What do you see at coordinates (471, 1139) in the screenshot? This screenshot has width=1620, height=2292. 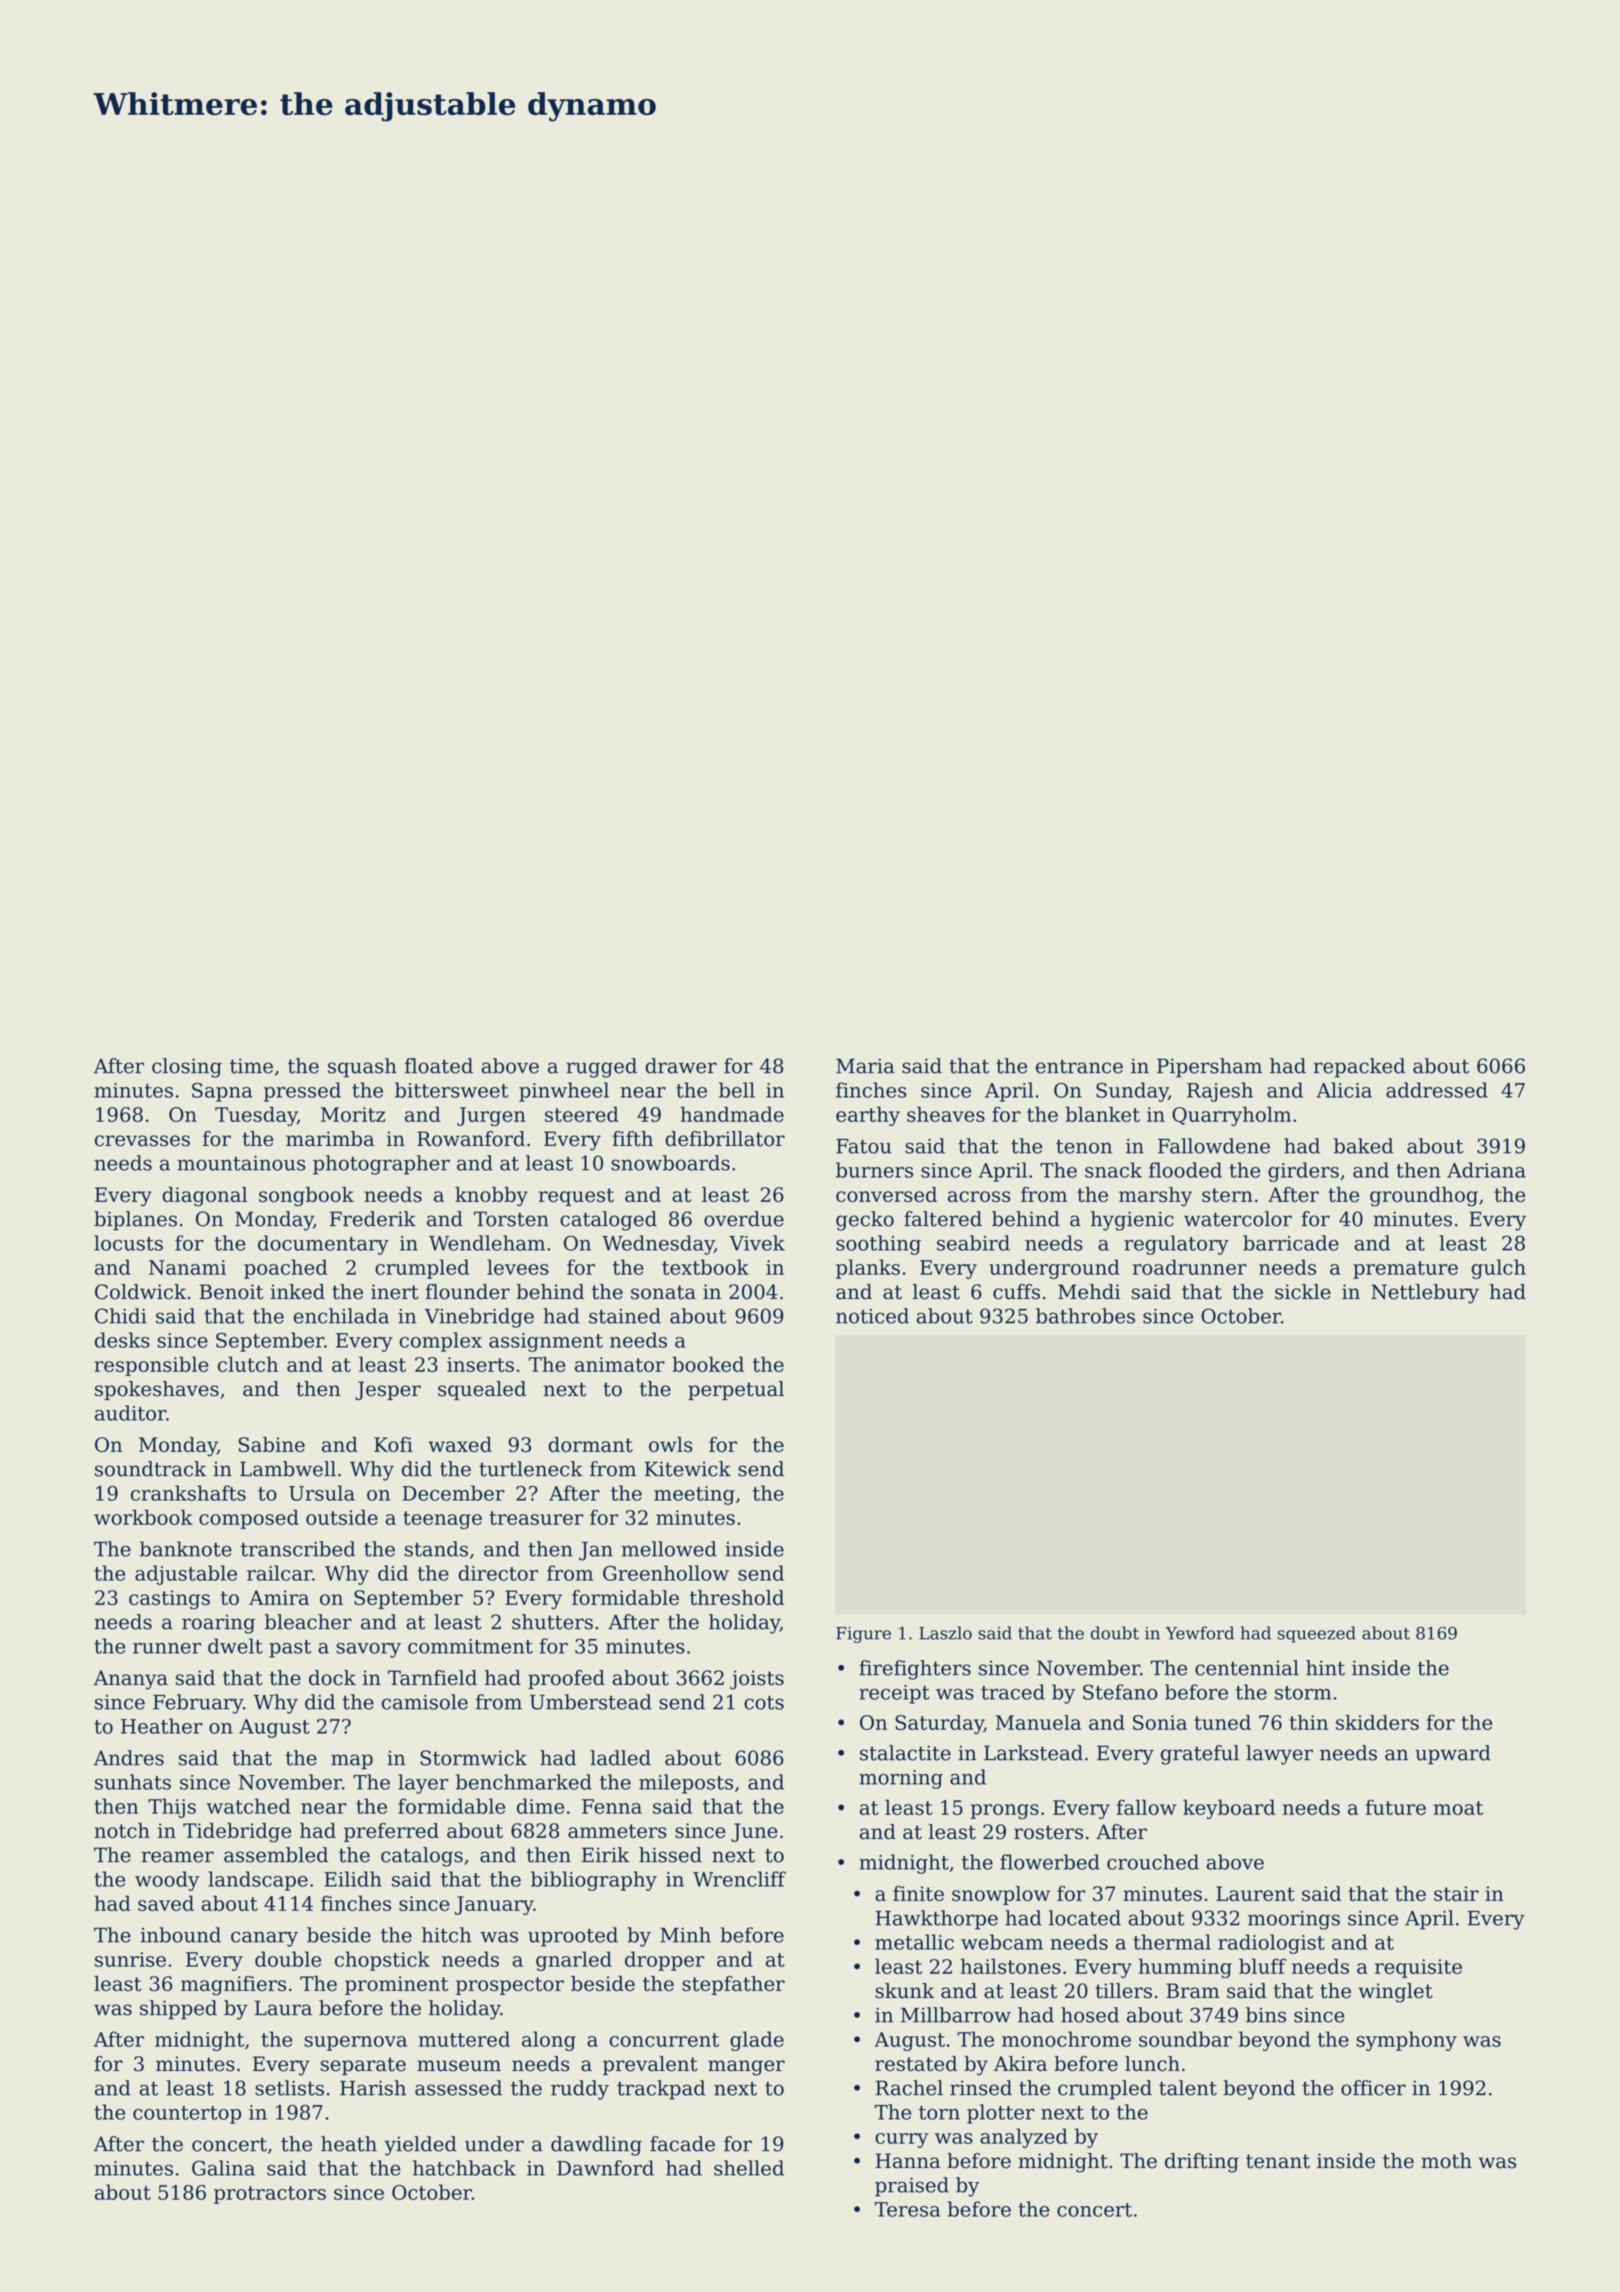 I see `Rowanford` at bounding box center [471, 1139].
